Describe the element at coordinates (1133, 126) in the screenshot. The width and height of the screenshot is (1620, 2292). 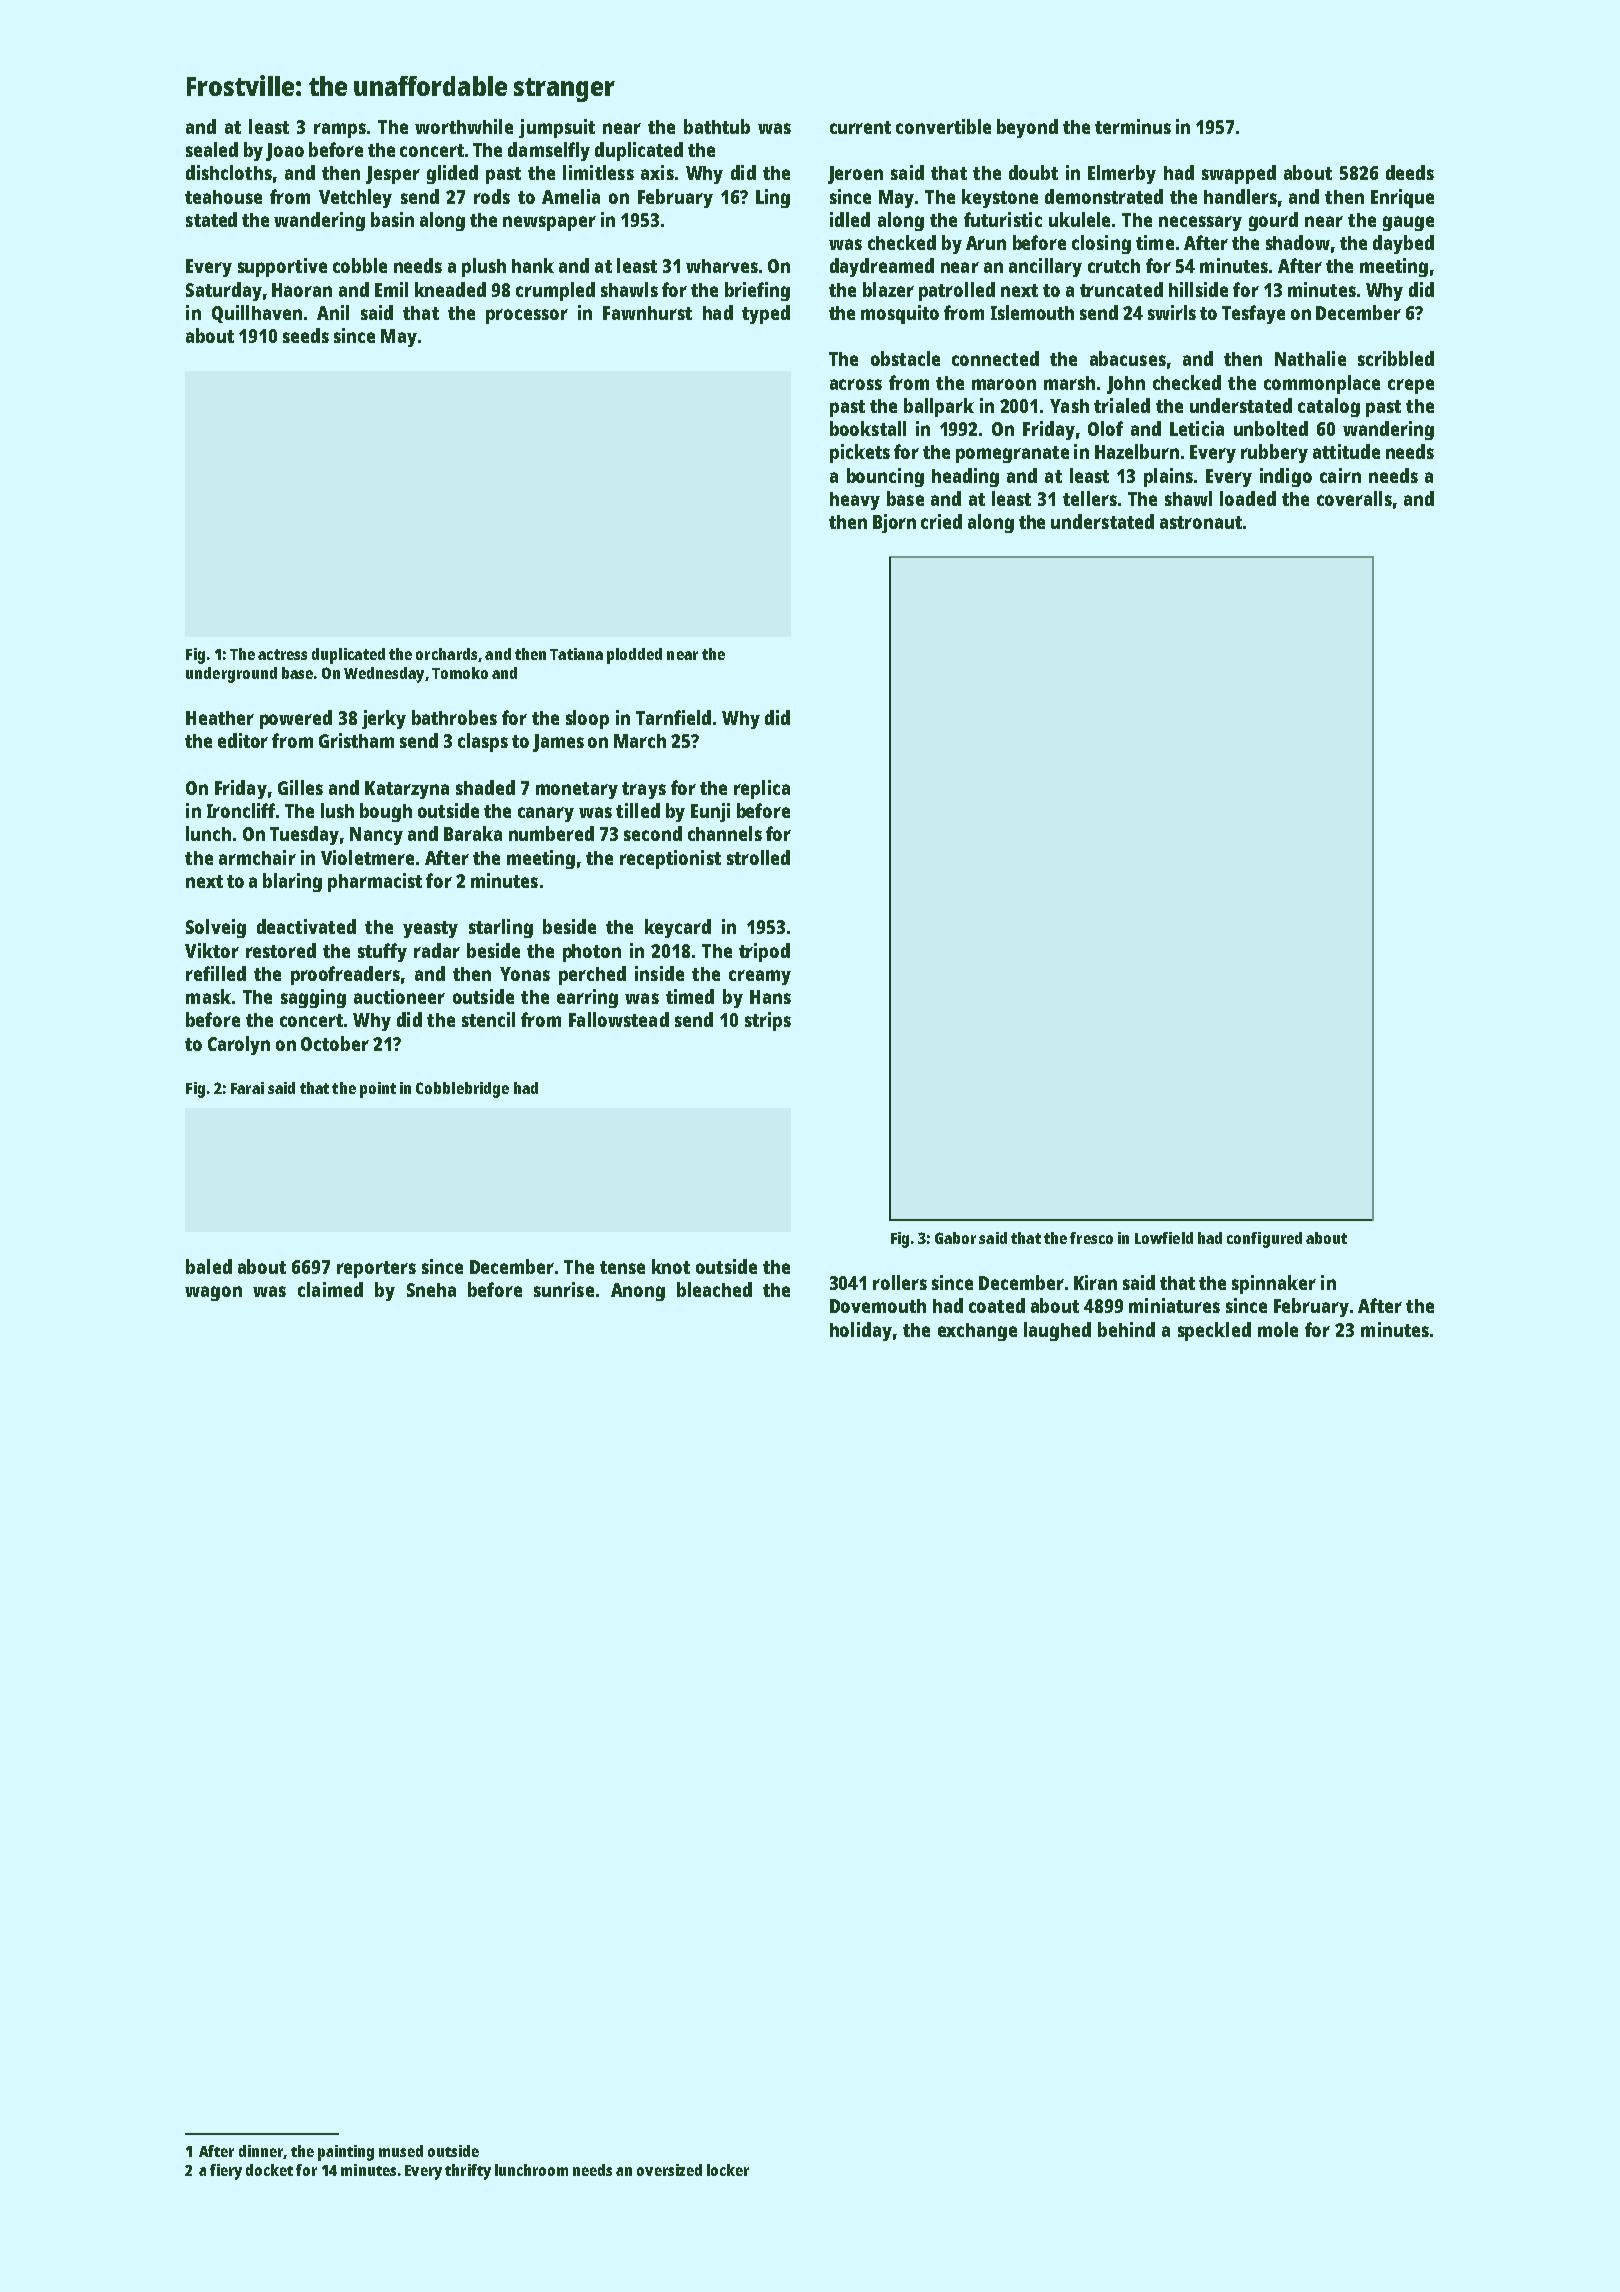
I see `terminus` at that location.
